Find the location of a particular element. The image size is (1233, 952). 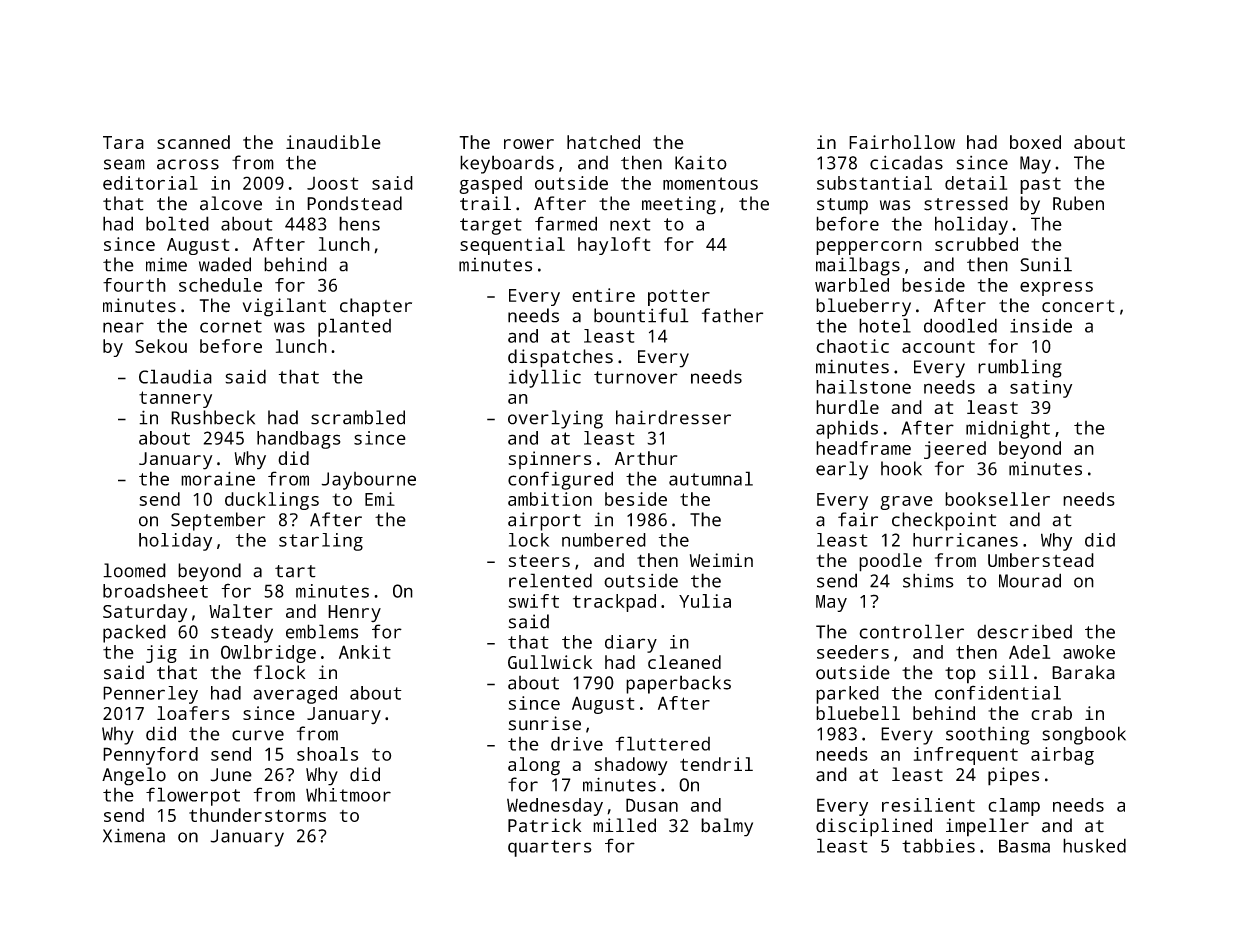

hatched is located at coordinates (603, 142).
